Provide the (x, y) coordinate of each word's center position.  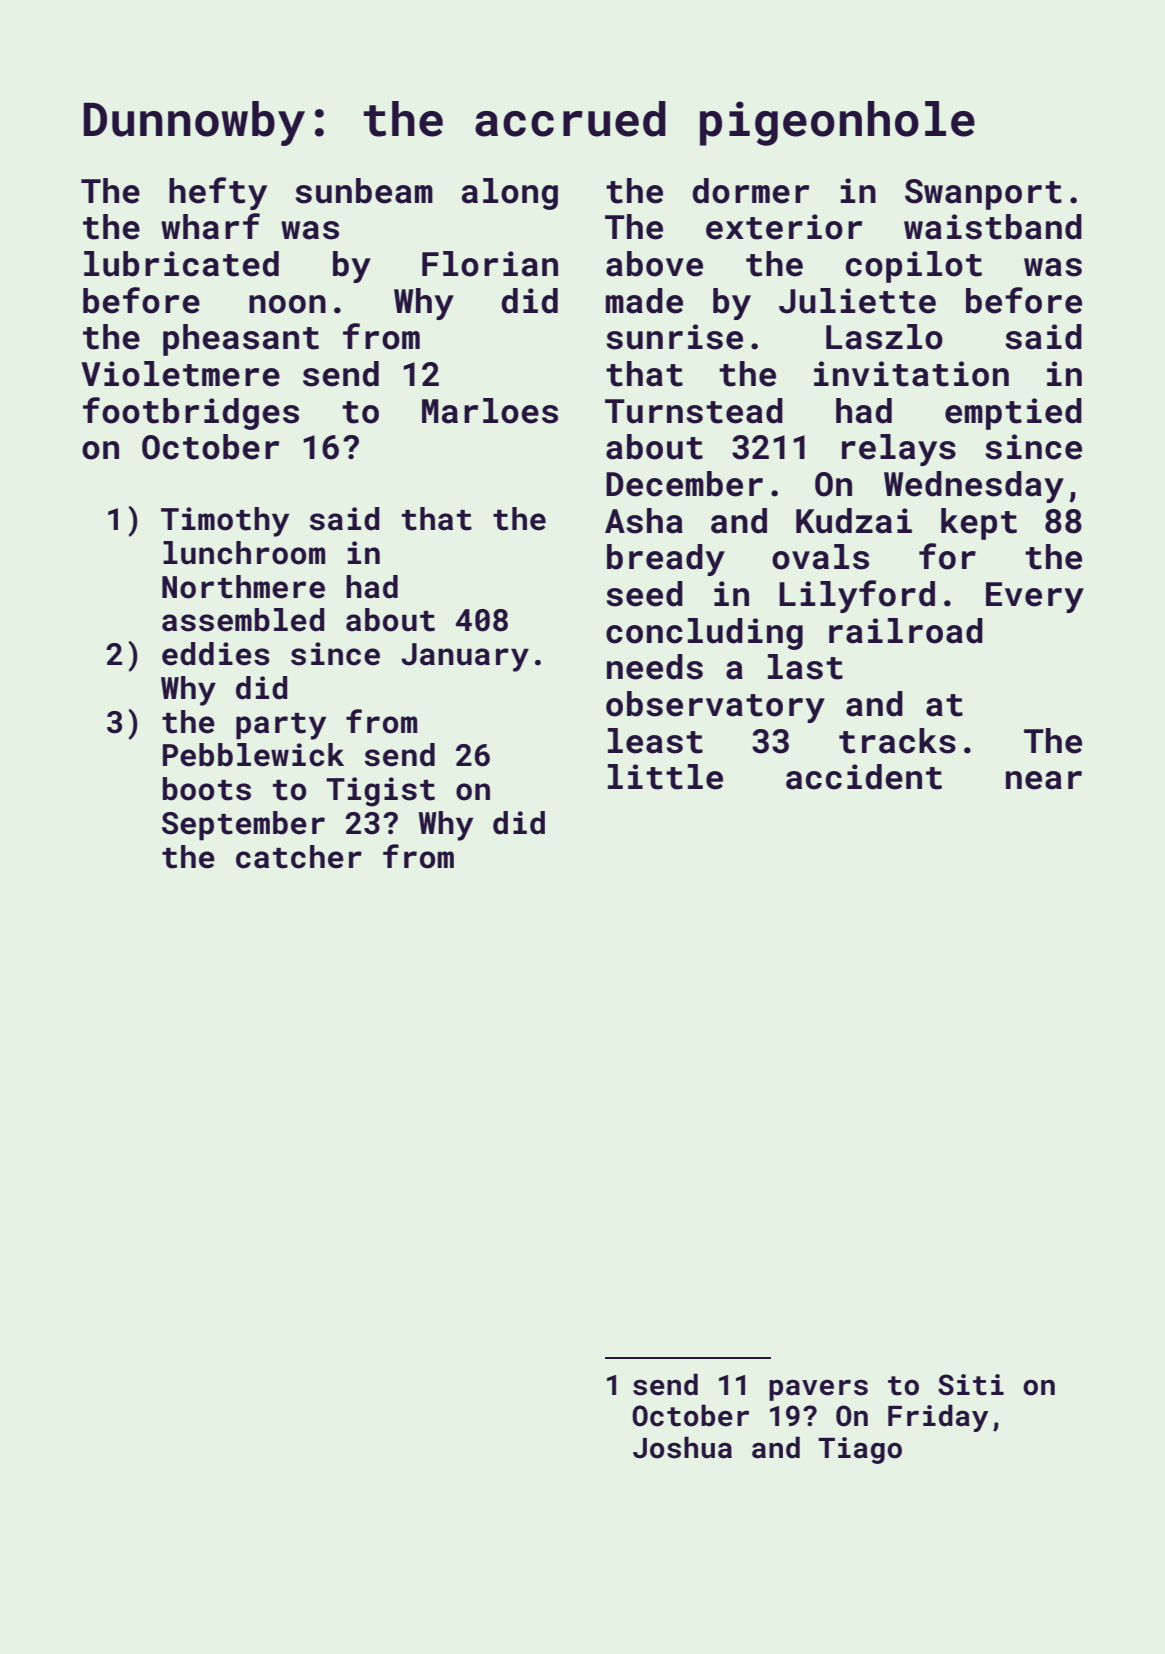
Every (1035, 597)
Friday (938, 1418)
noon (287, 304)
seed (644, 594)
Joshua (682, 1447)
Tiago (860, 1450)
